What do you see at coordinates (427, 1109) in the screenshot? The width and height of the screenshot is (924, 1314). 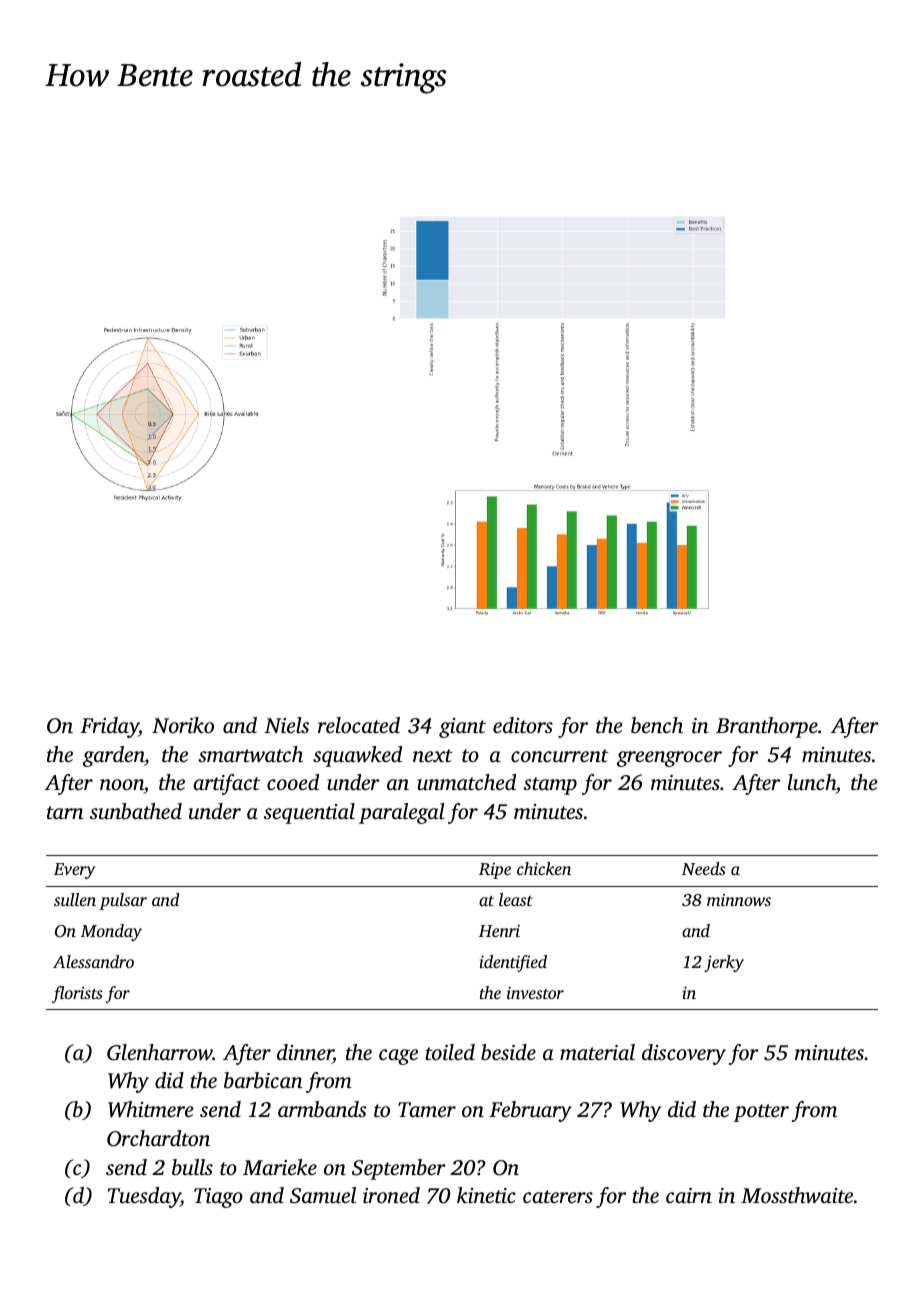 I see `Tamer` at bounding box center [427, 1109].
